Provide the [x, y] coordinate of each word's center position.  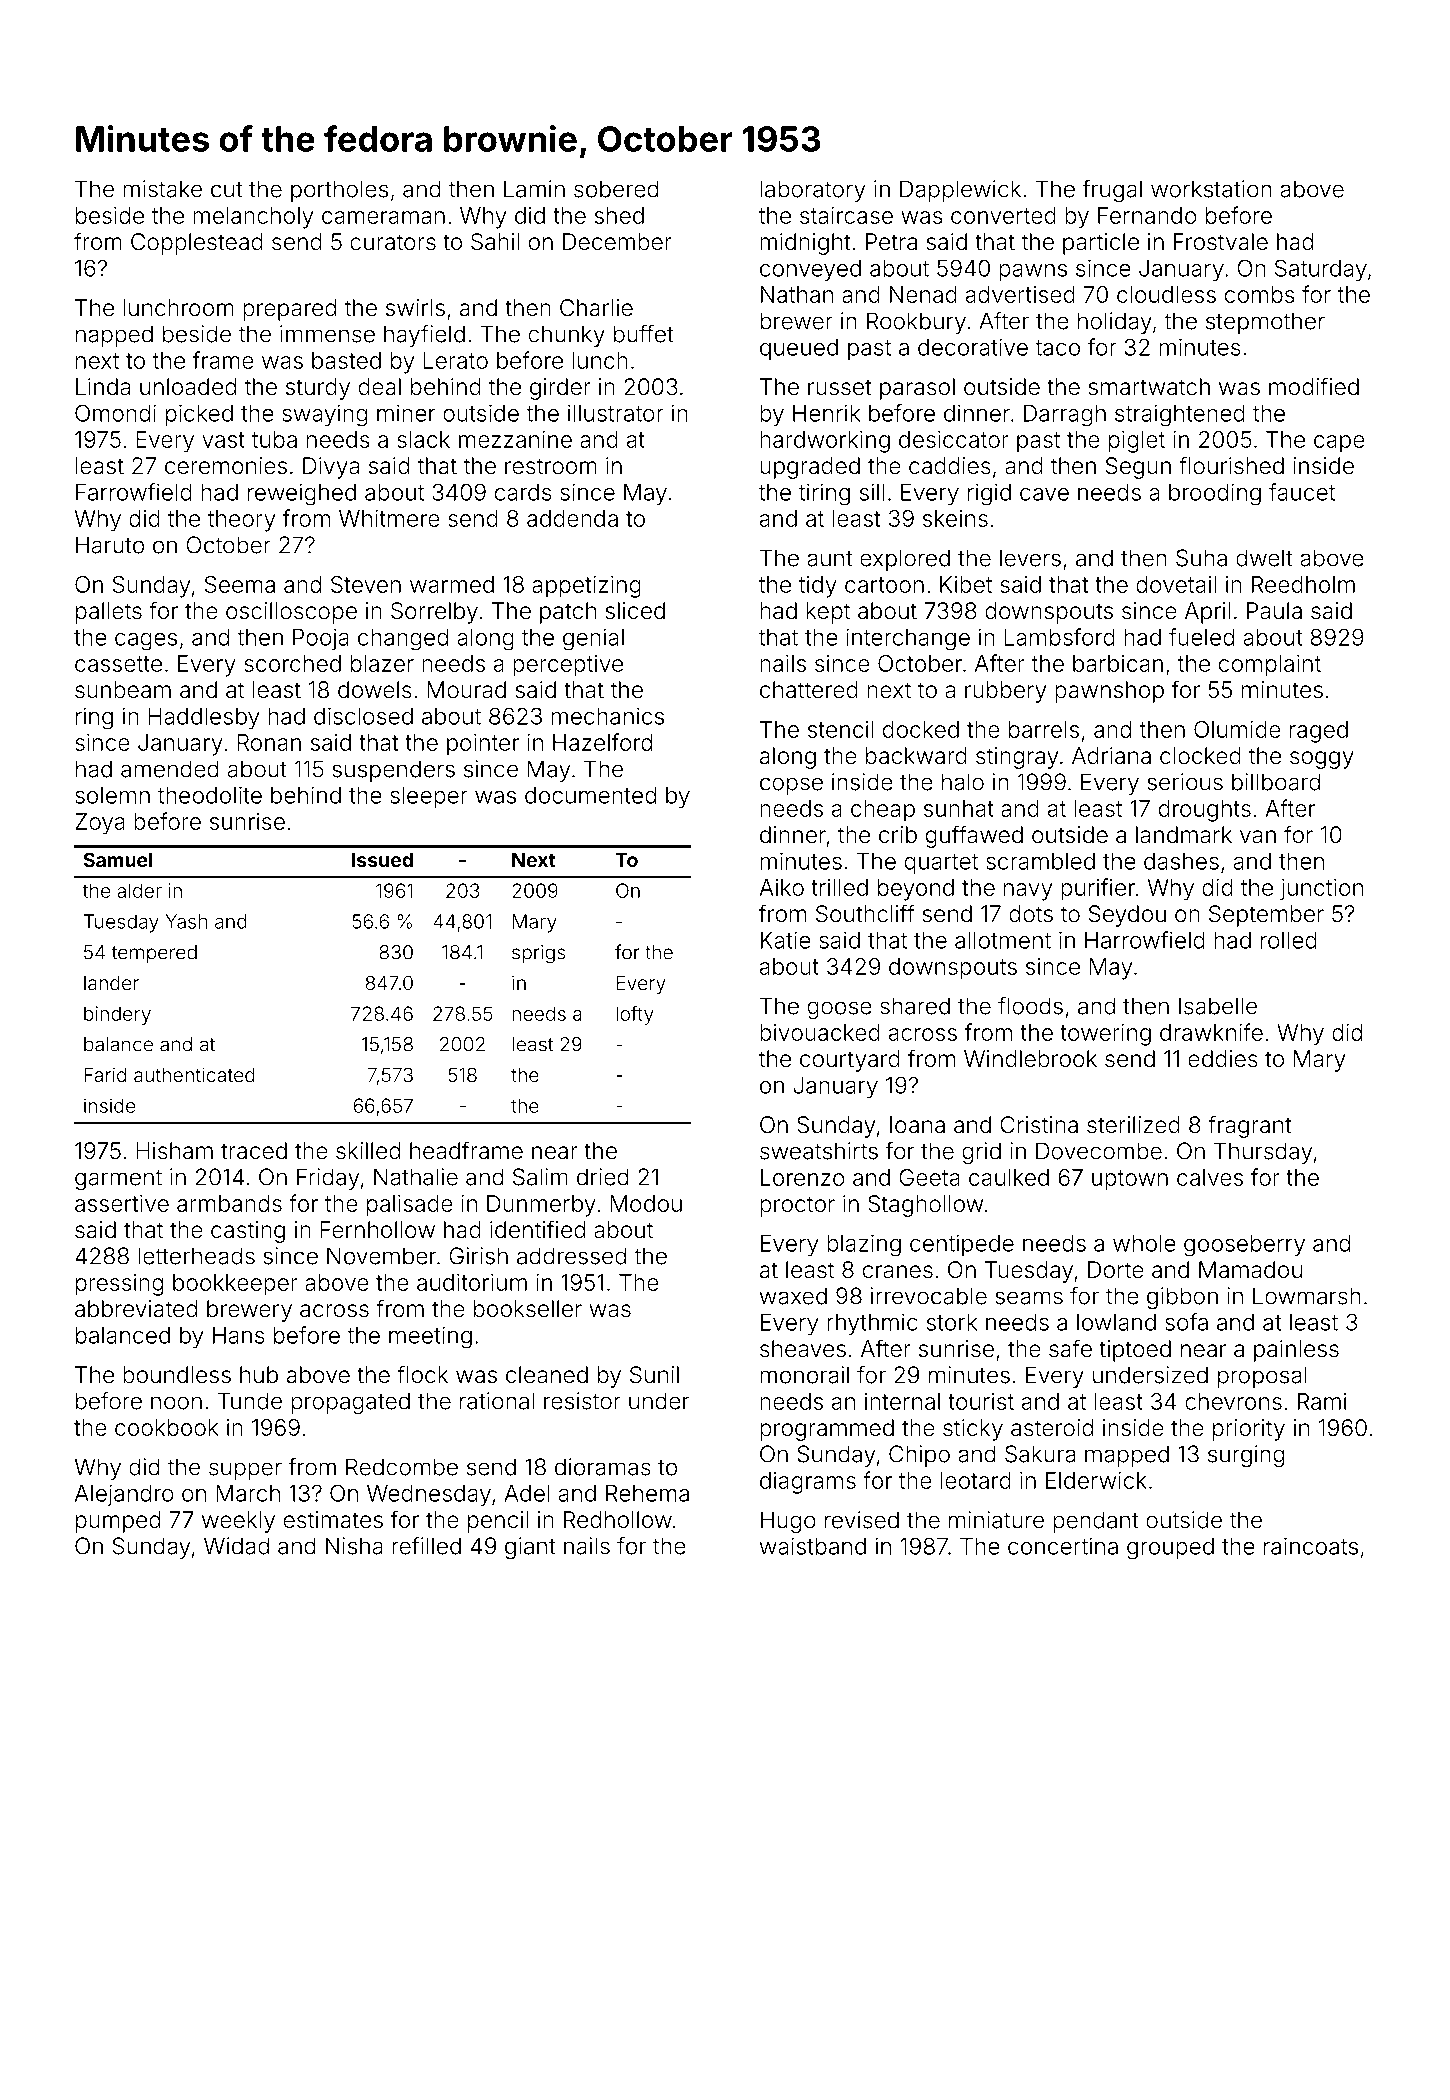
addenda [572, 518]
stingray [1017, 758]
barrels [1044, 729]
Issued [382, 860]
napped [114, 336]
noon [176, 1403]
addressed [571, 1256]
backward [916, 756]
